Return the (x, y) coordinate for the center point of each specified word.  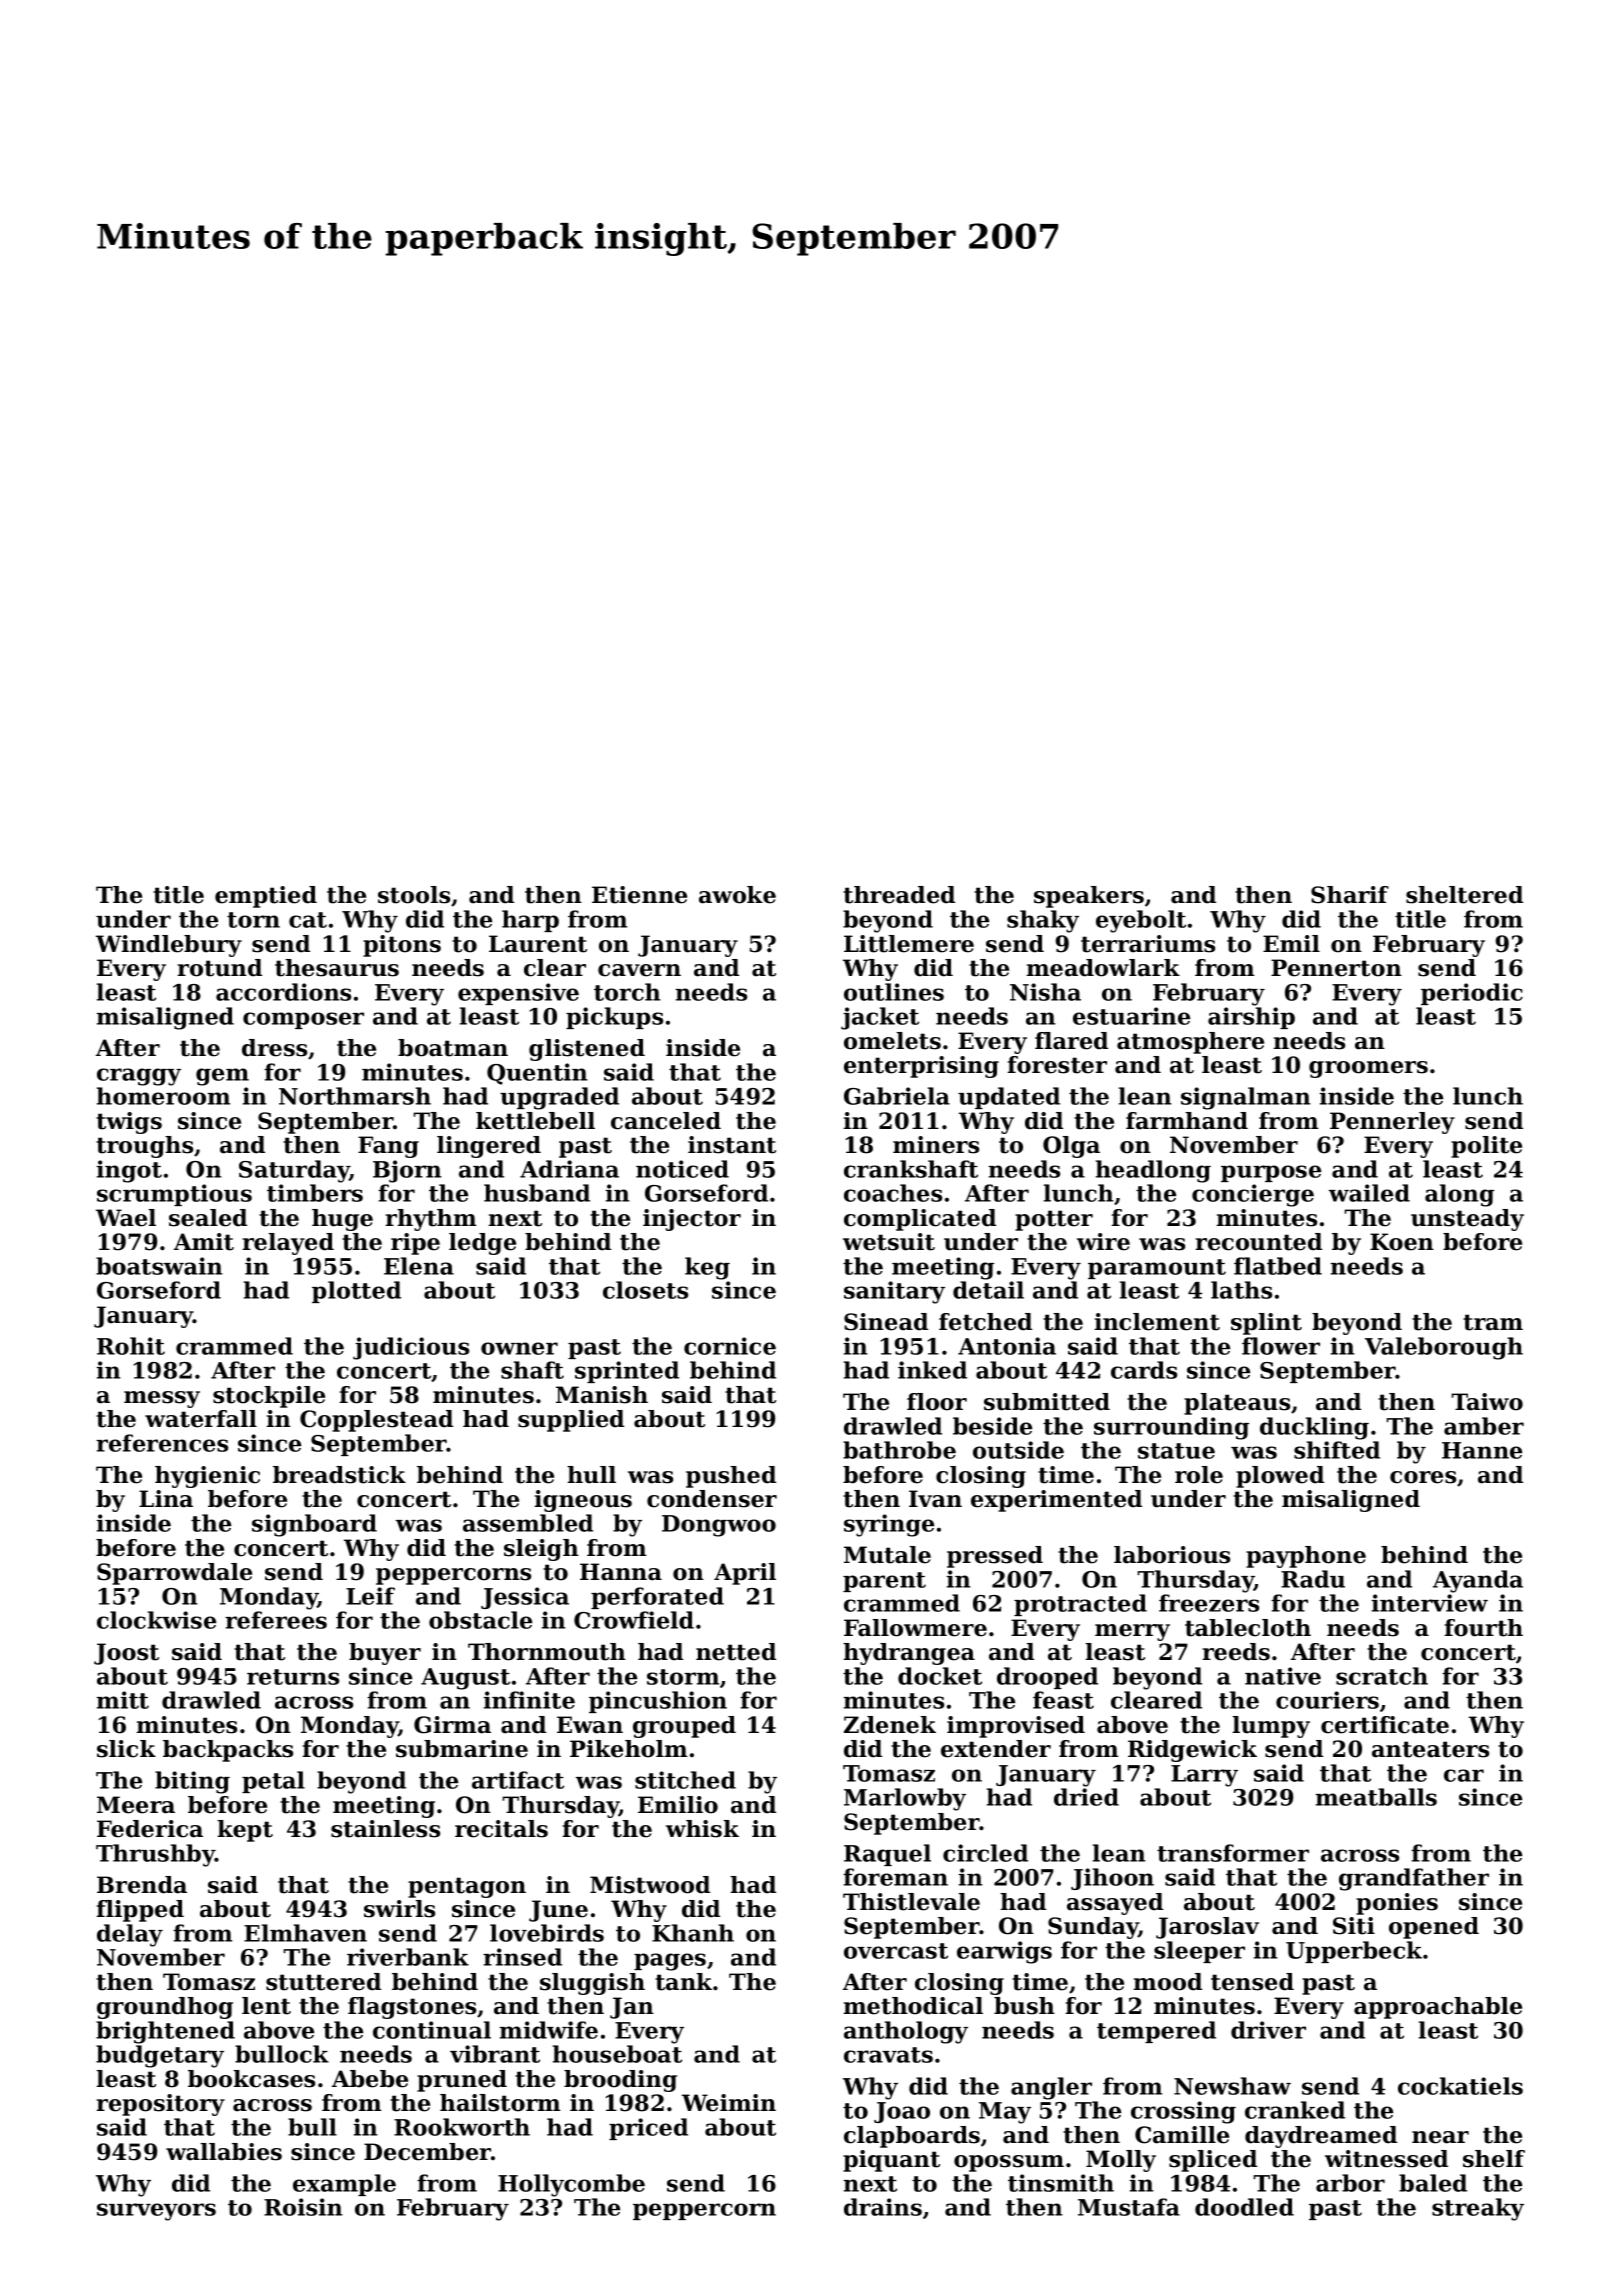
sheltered (1464, 895)
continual (432, 2030)
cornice (730, 1346)
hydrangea (909, 1654)
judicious (411, 1348)
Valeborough (1444, 1348)
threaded (899, 895)
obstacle (480, 1620)
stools (414, 895)
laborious (1172, 1555)
